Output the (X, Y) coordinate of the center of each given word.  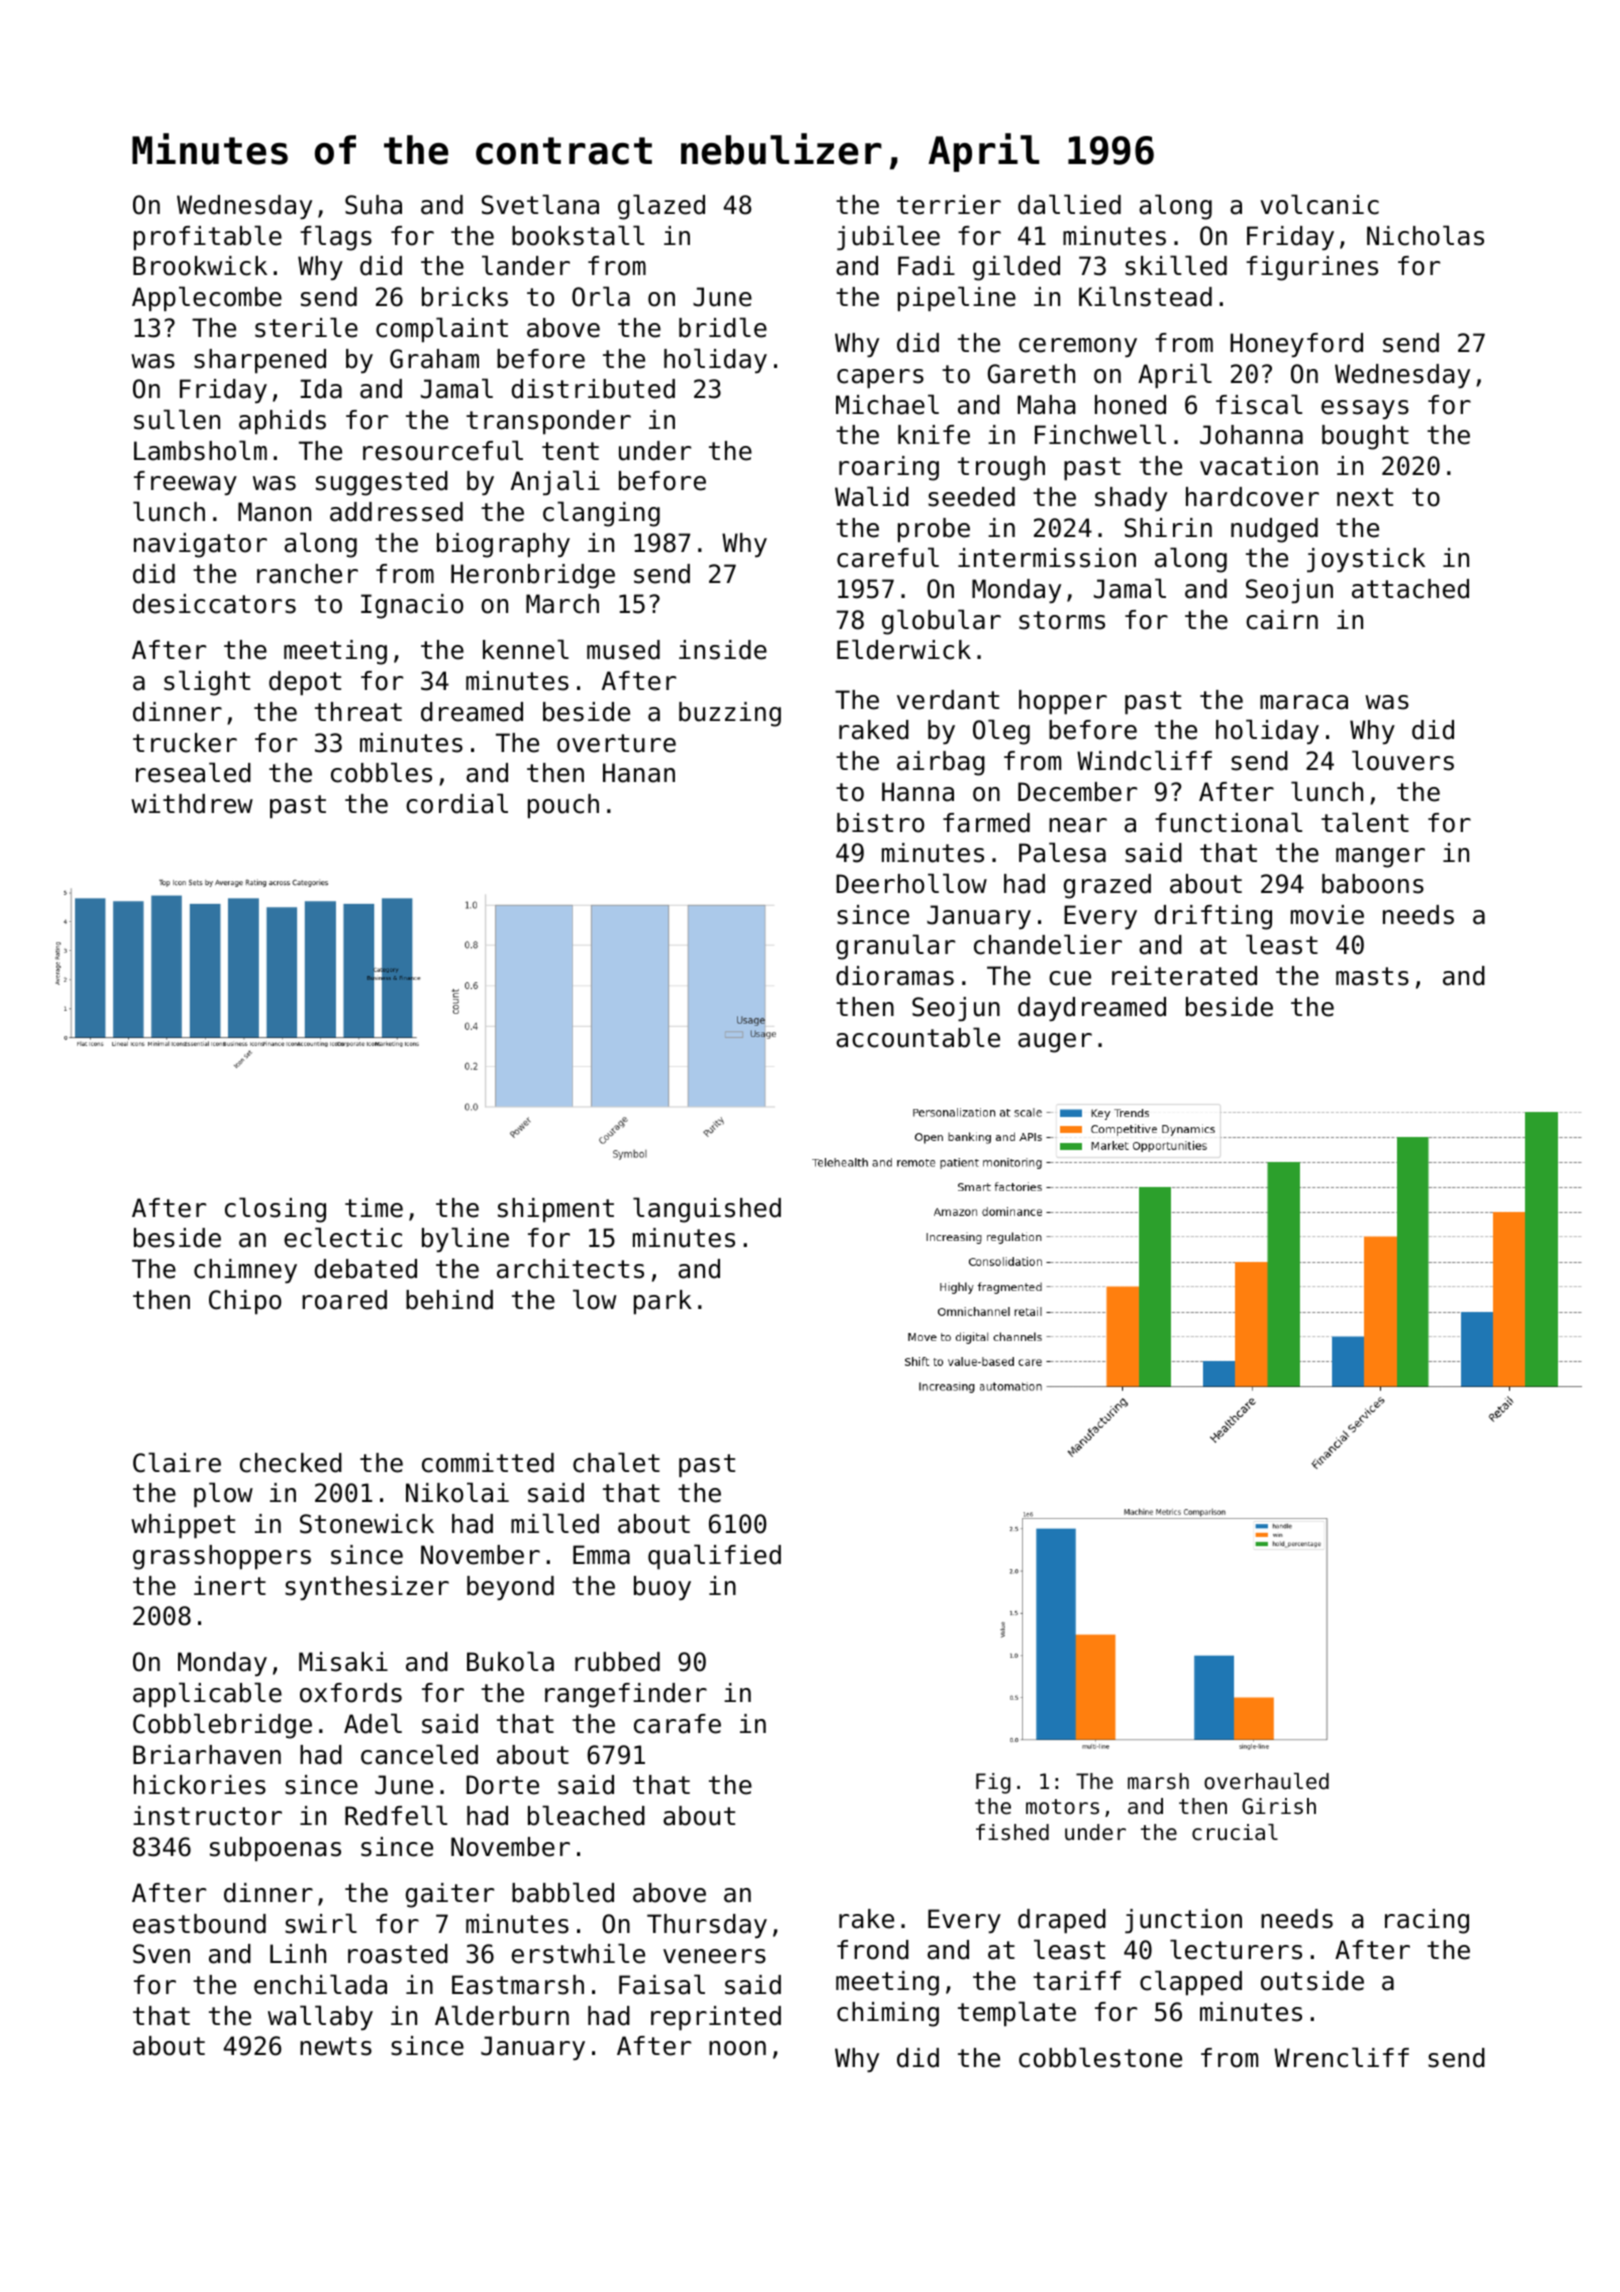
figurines (1312, 268)
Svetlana (540, 204)
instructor (207, 1816)
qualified (714, 1557)
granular (895, 947)
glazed (661, 207)
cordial (457, 803)
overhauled (1266, 1781)
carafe (677, 1724)
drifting (1213, 917)
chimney (245, 1271)
